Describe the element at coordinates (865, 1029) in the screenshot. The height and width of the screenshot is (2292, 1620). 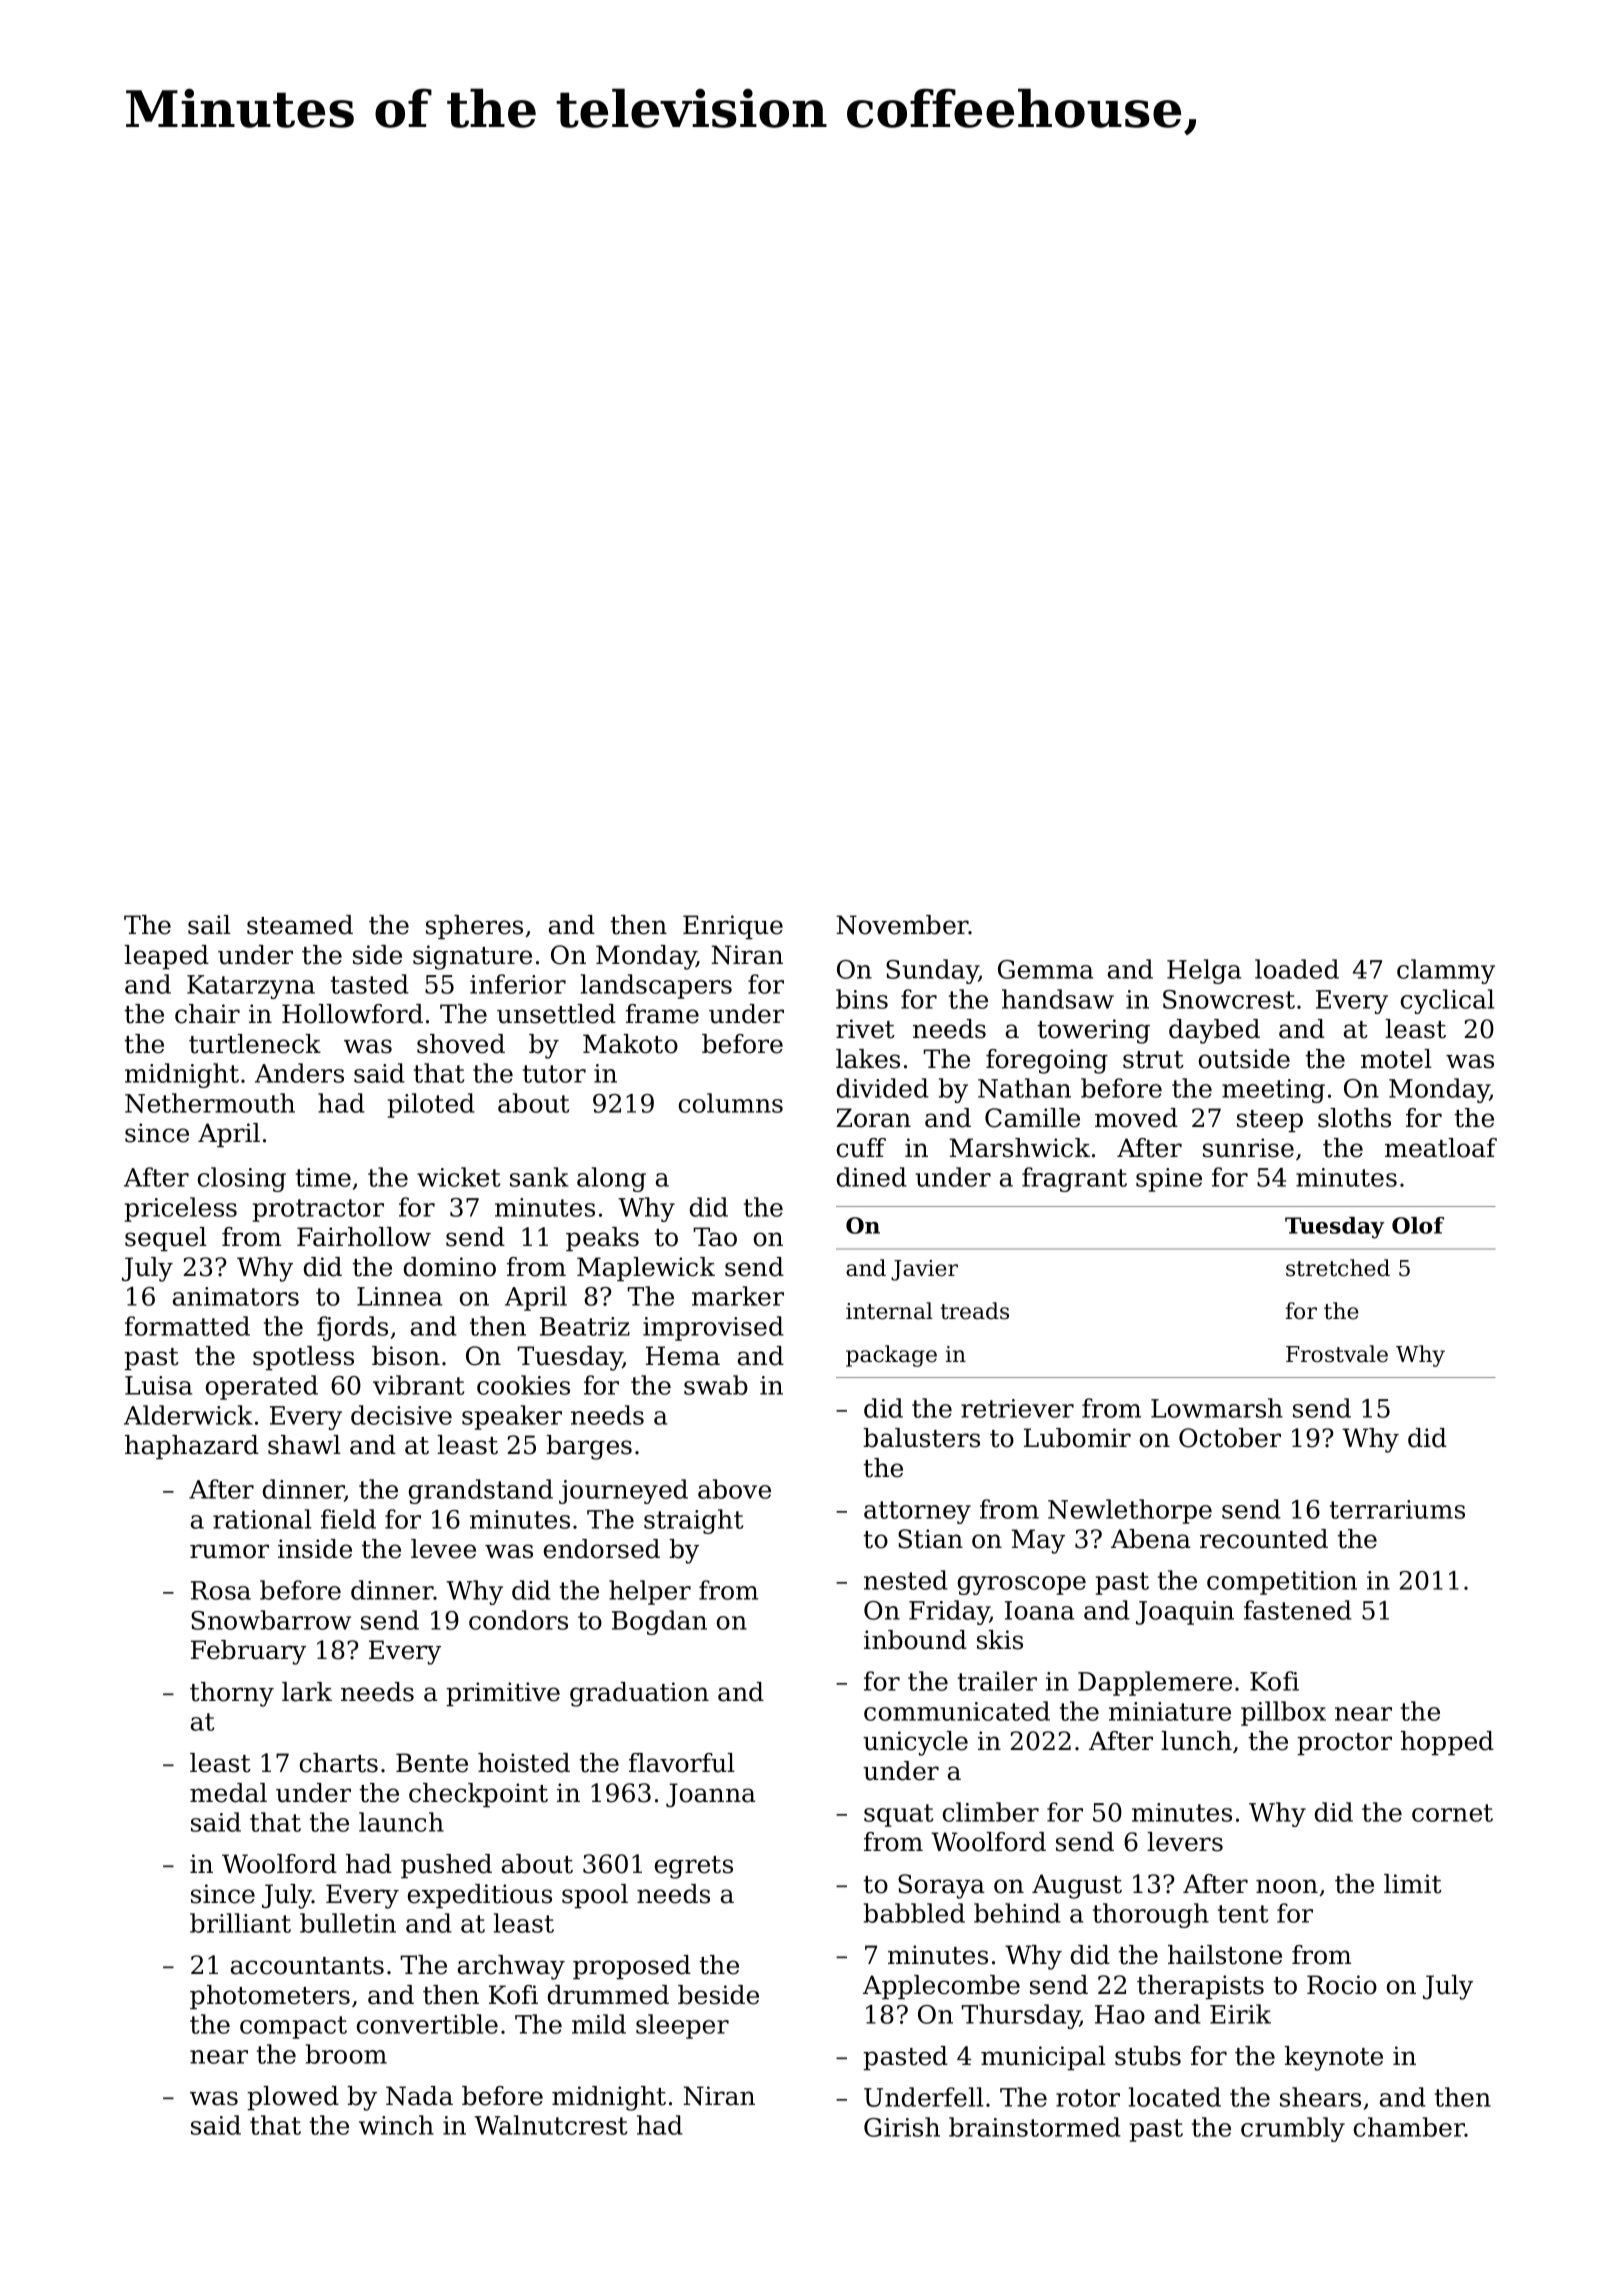
I see `rivet` at that location.
